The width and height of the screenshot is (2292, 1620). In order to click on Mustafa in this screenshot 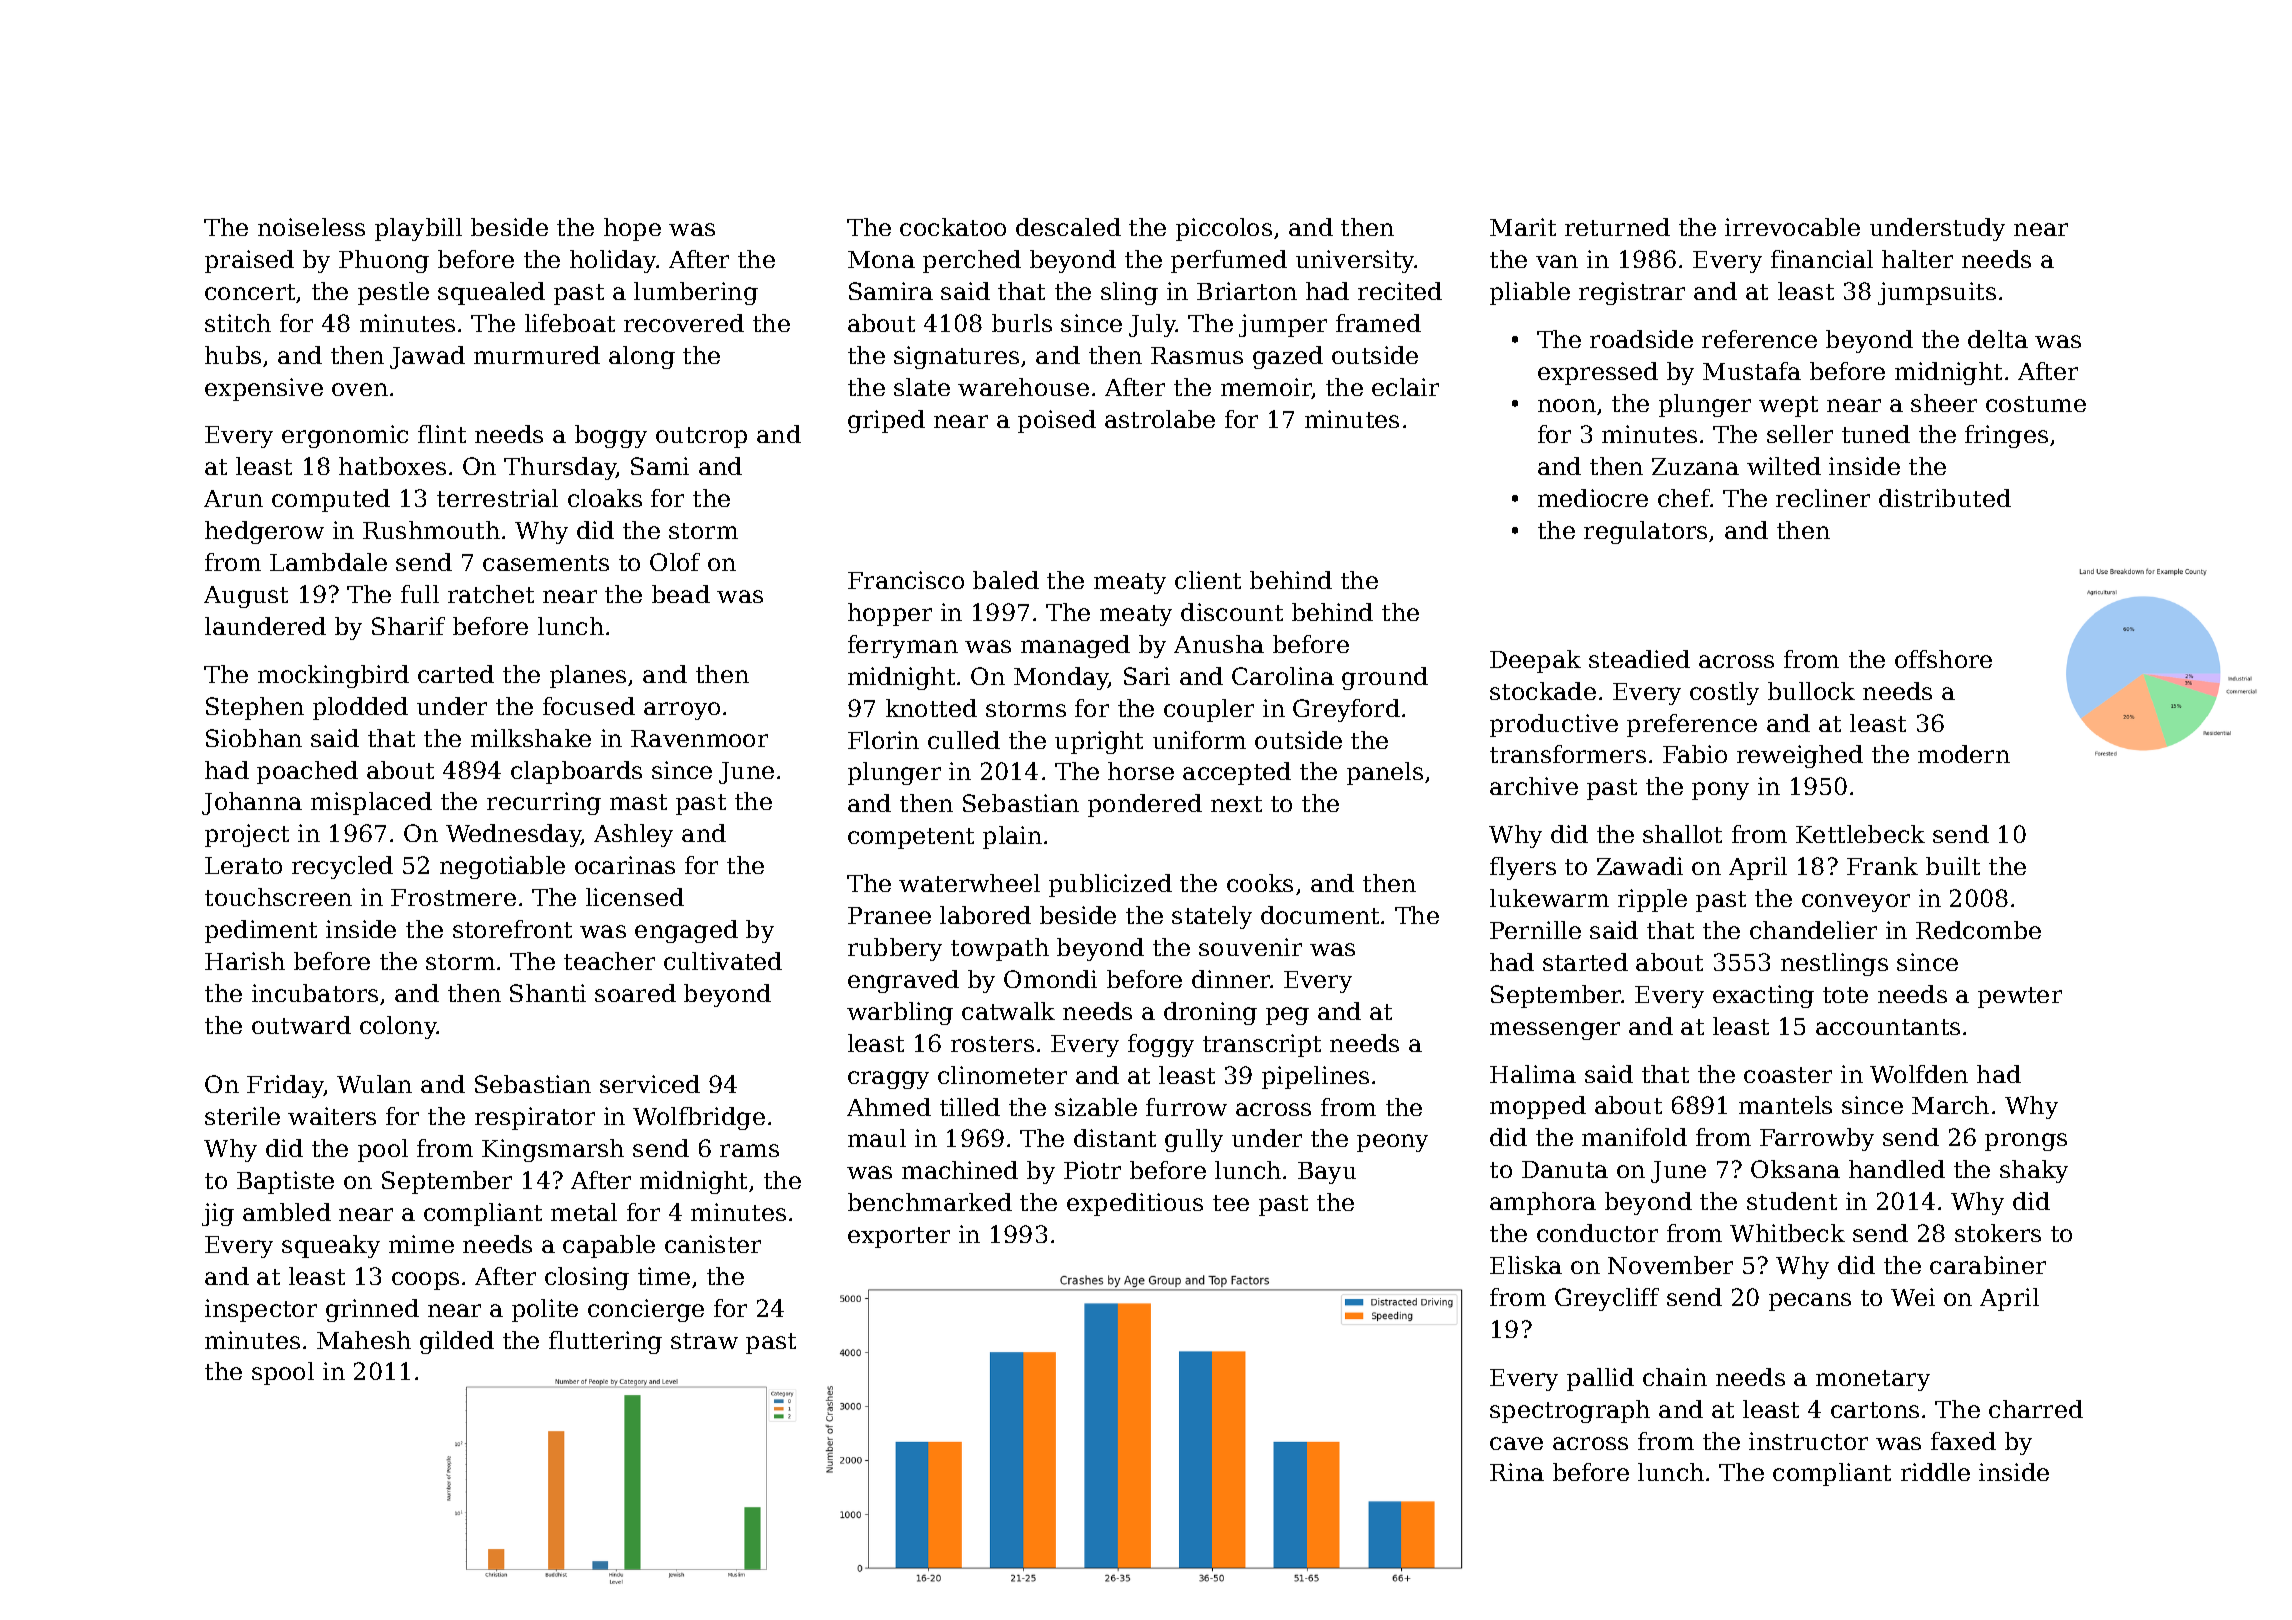, I will do `click(1752, 371)`.
